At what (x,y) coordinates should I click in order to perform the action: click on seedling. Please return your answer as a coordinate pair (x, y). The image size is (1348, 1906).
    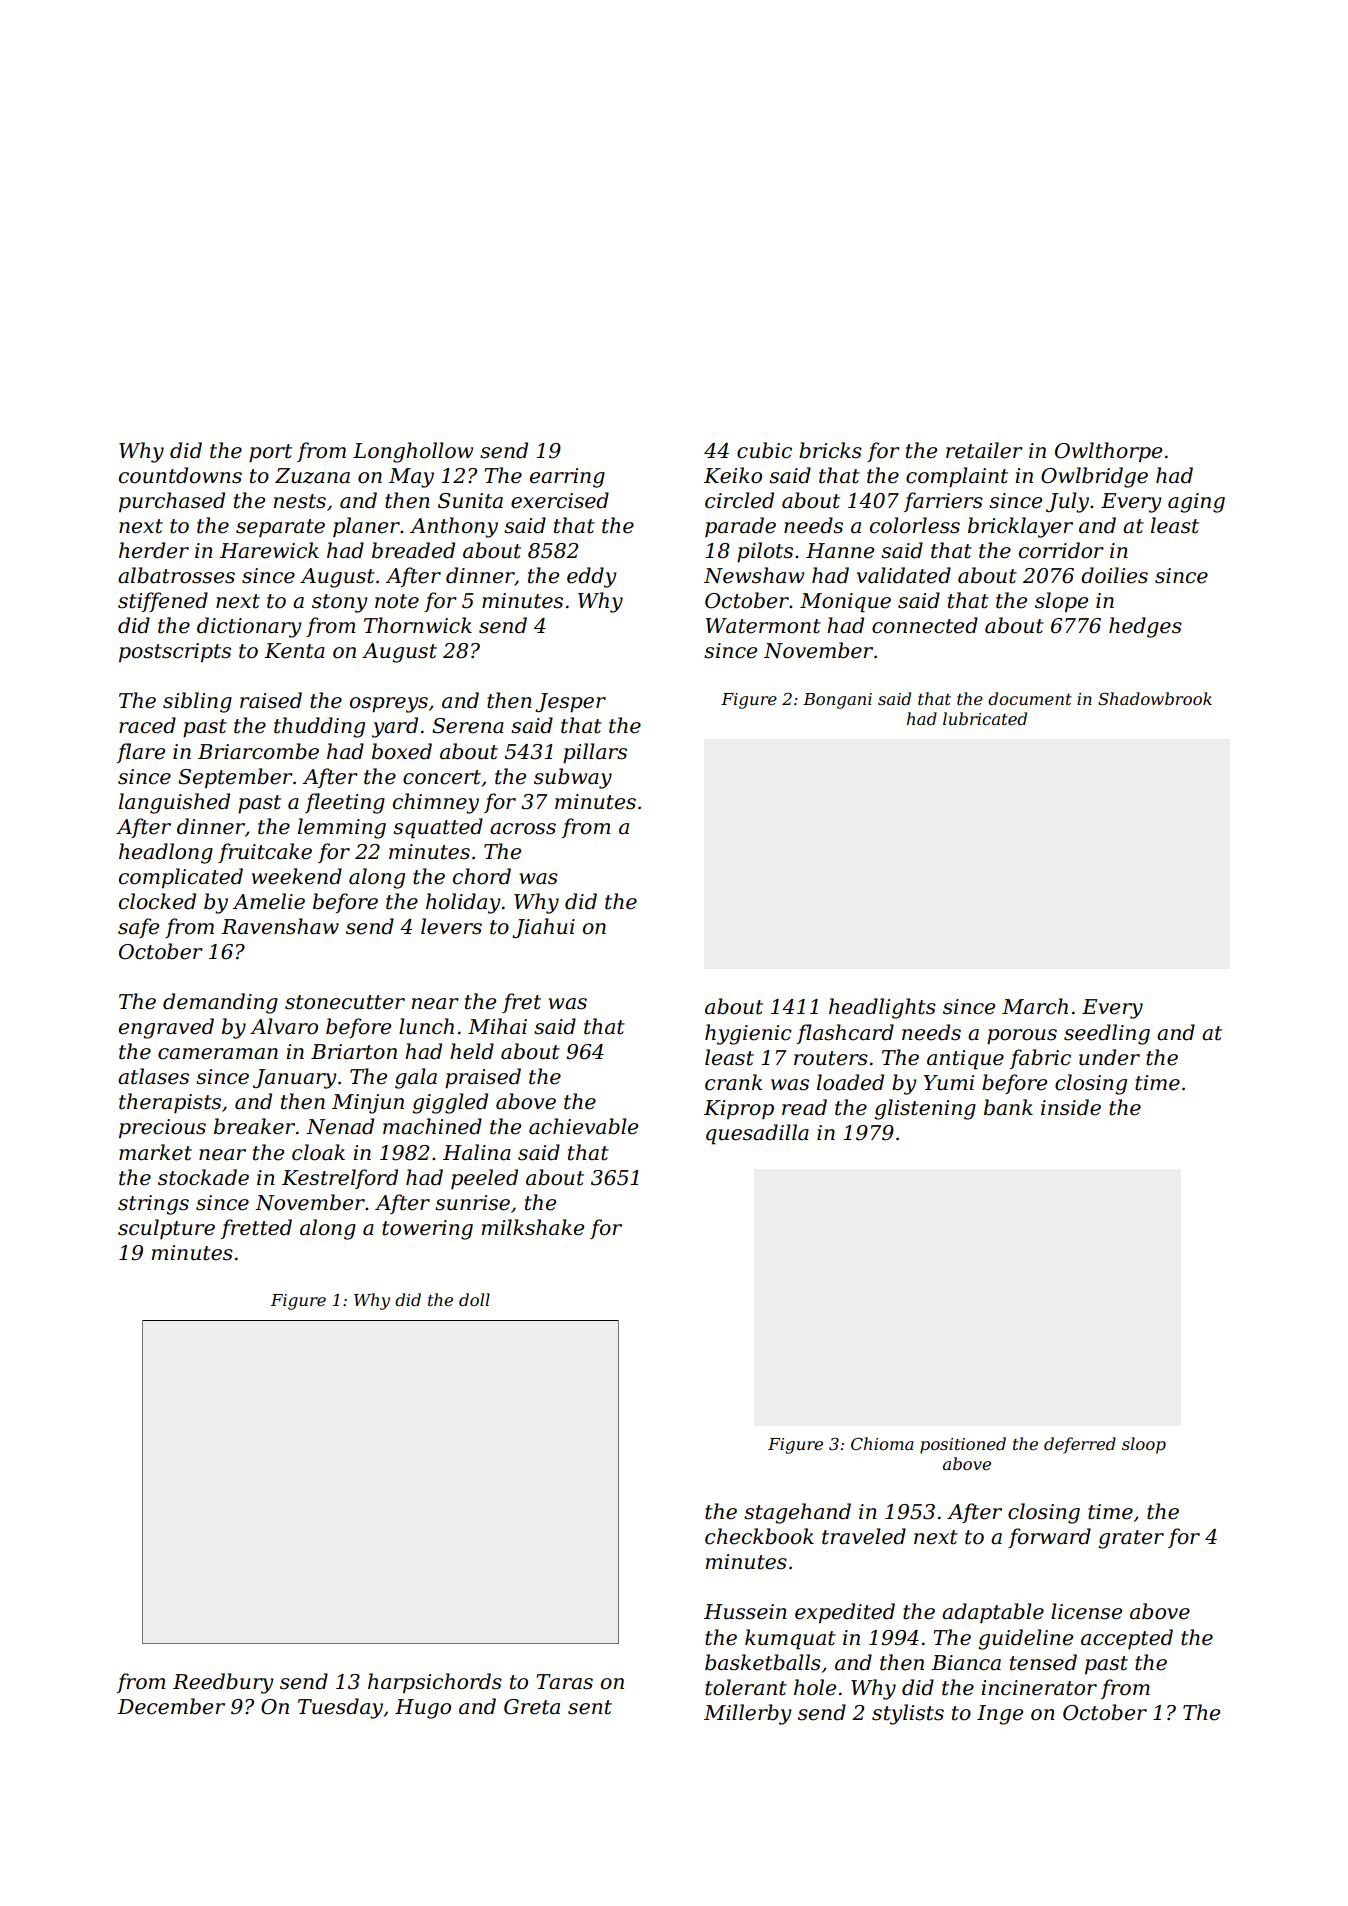
    Looking at the image, I should click on (1107, 1034).
